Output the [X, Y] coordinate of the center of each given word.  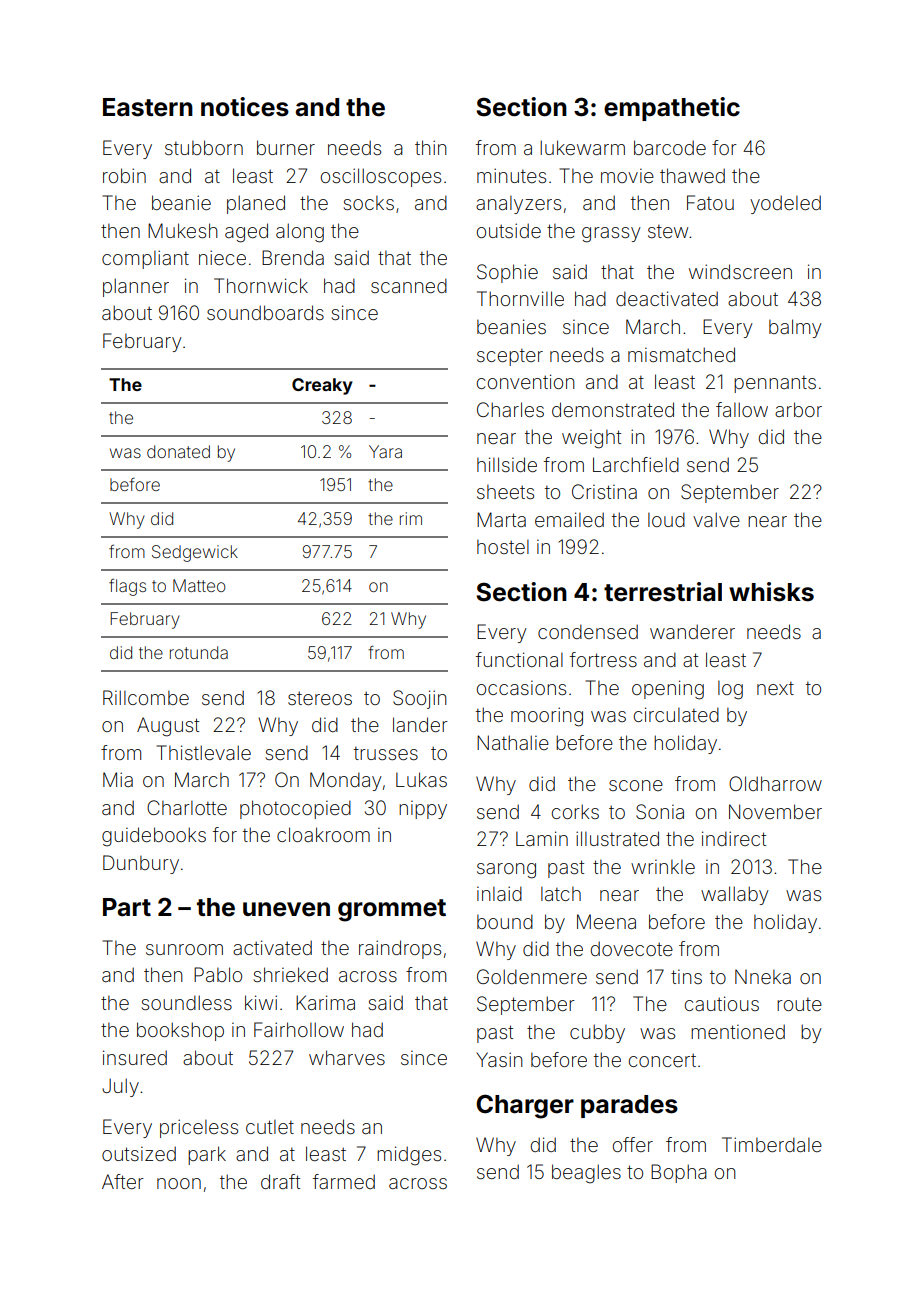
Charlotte [187, 807]
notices [245, 107]
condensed [588, 631]
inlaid [499, 893]
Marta [501, 519]
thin [431, 147]
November [775, 811]
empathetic [672, 109]
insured [135, 1057]
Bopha [679, 1173]
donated [178, 451]
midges [409, 1156]
